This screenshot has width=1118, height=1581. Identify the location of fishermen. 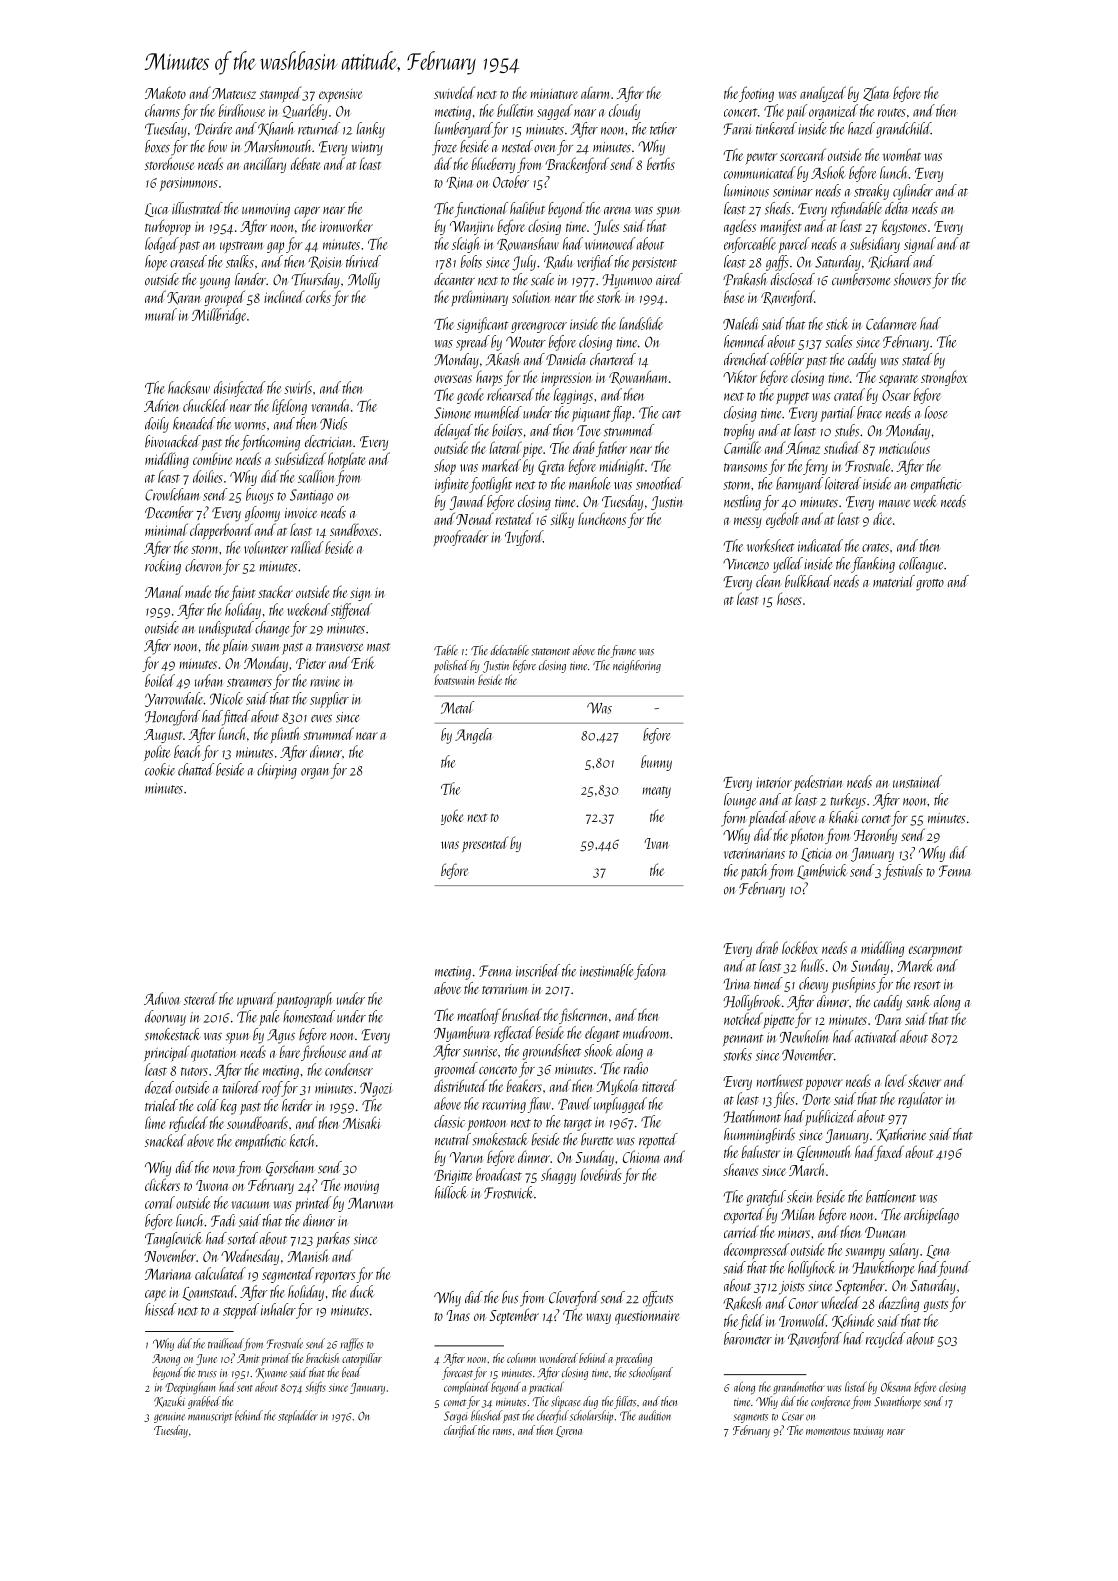
(583, 1016).
